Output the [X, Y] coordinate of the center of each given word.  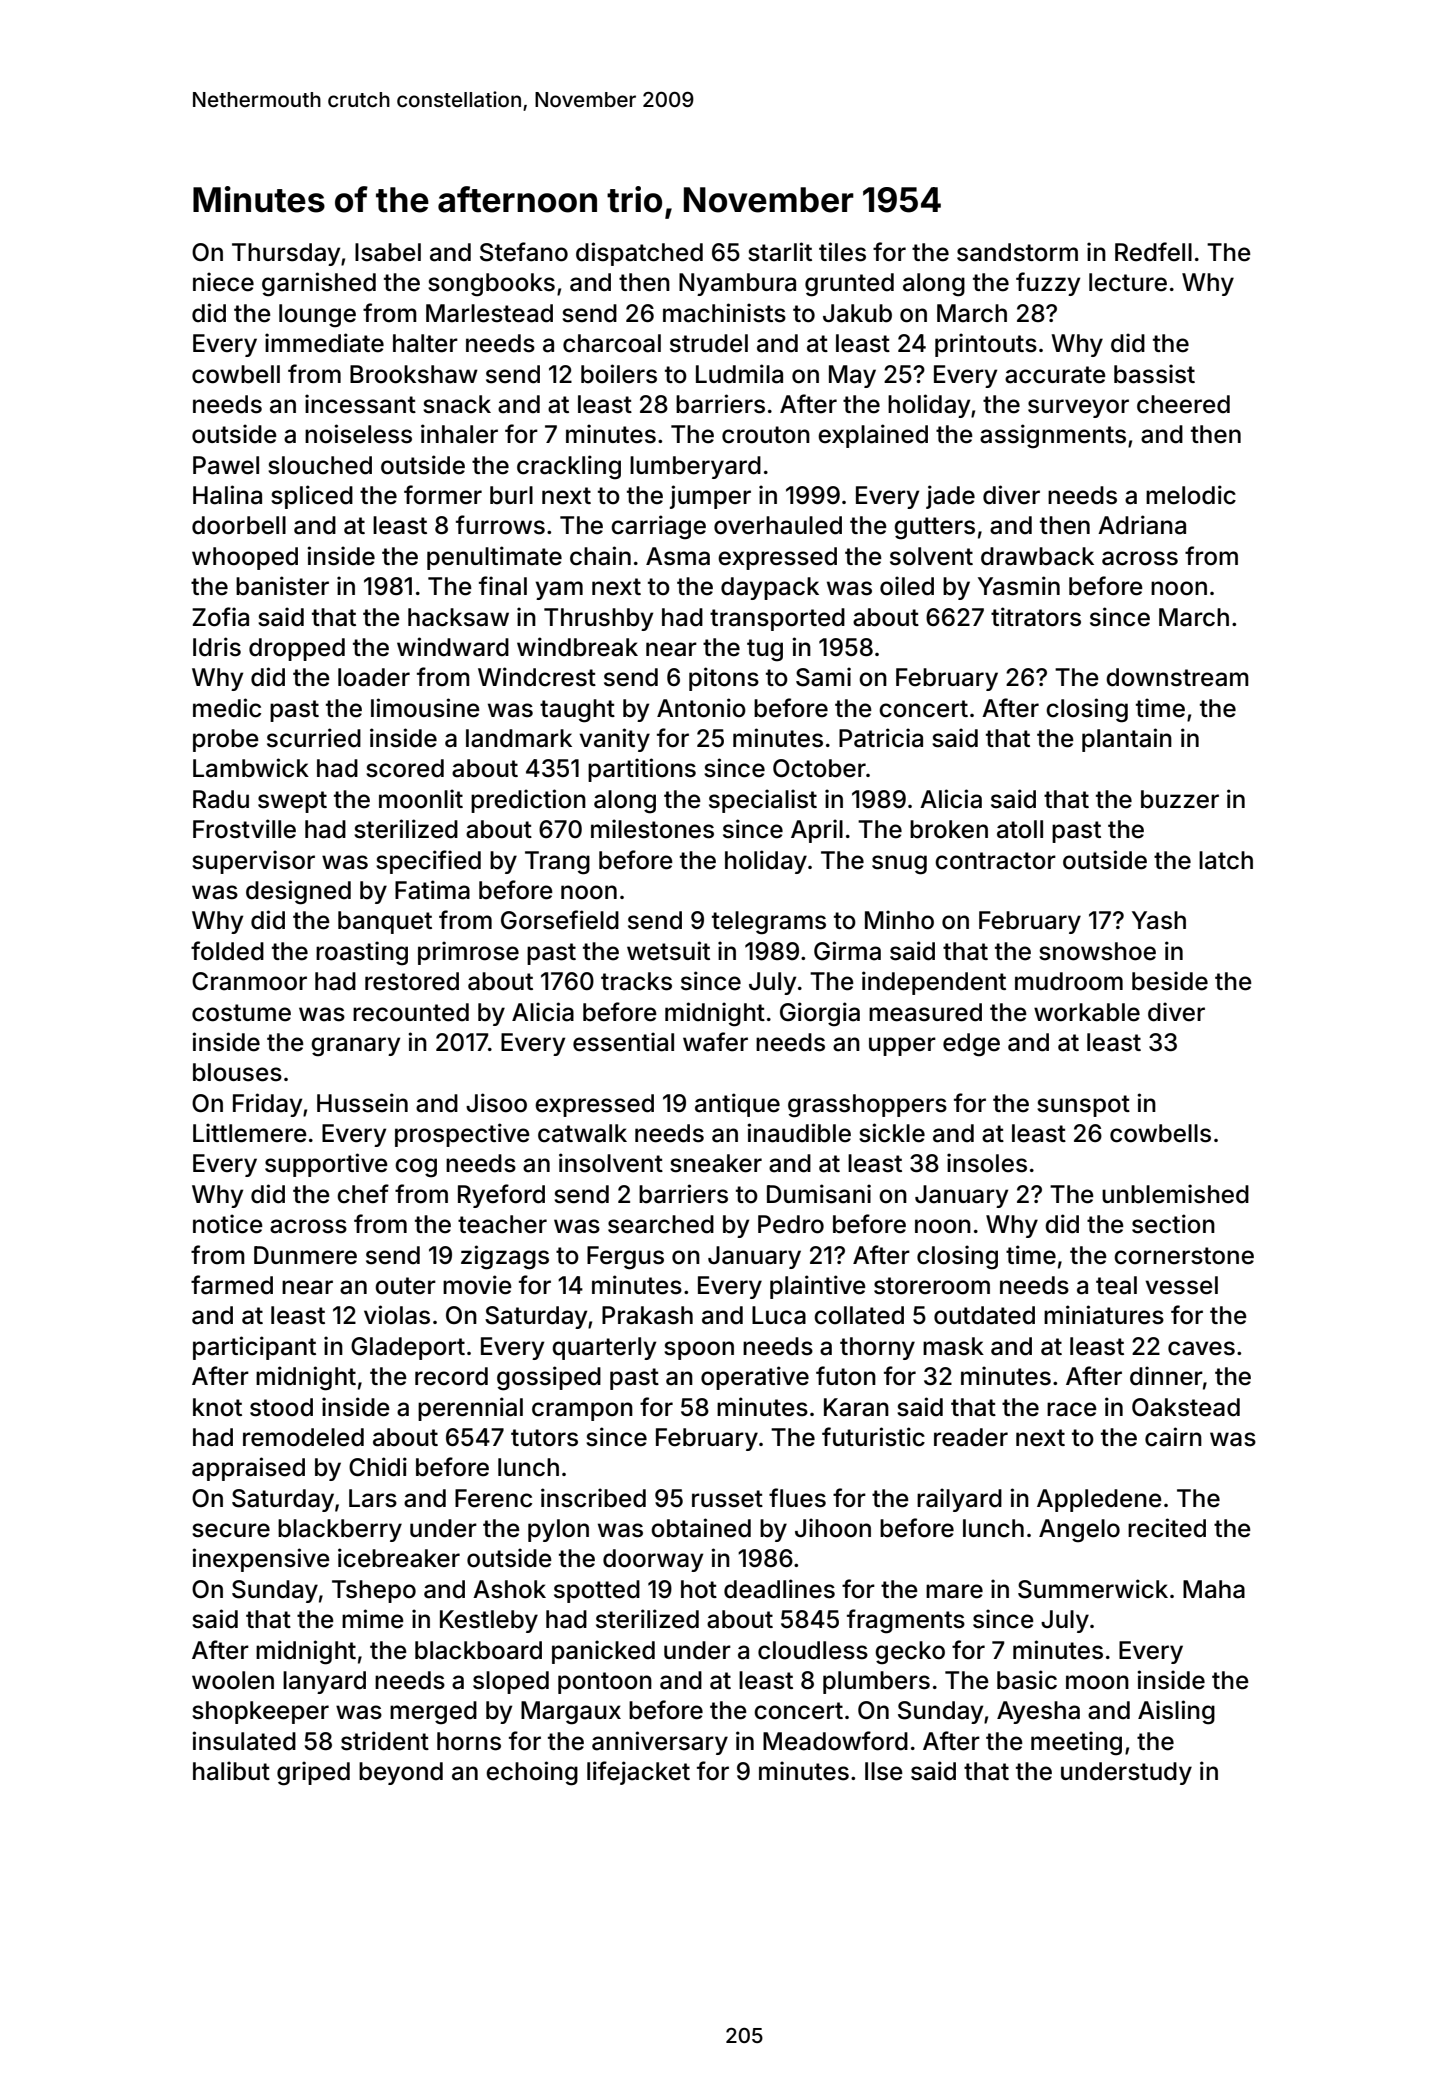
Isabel [388, 252]
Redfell [1153, 252]
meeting [1076, 1743]
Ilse [884, 1771]
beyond [401, 1773]
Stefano [524, 252]
